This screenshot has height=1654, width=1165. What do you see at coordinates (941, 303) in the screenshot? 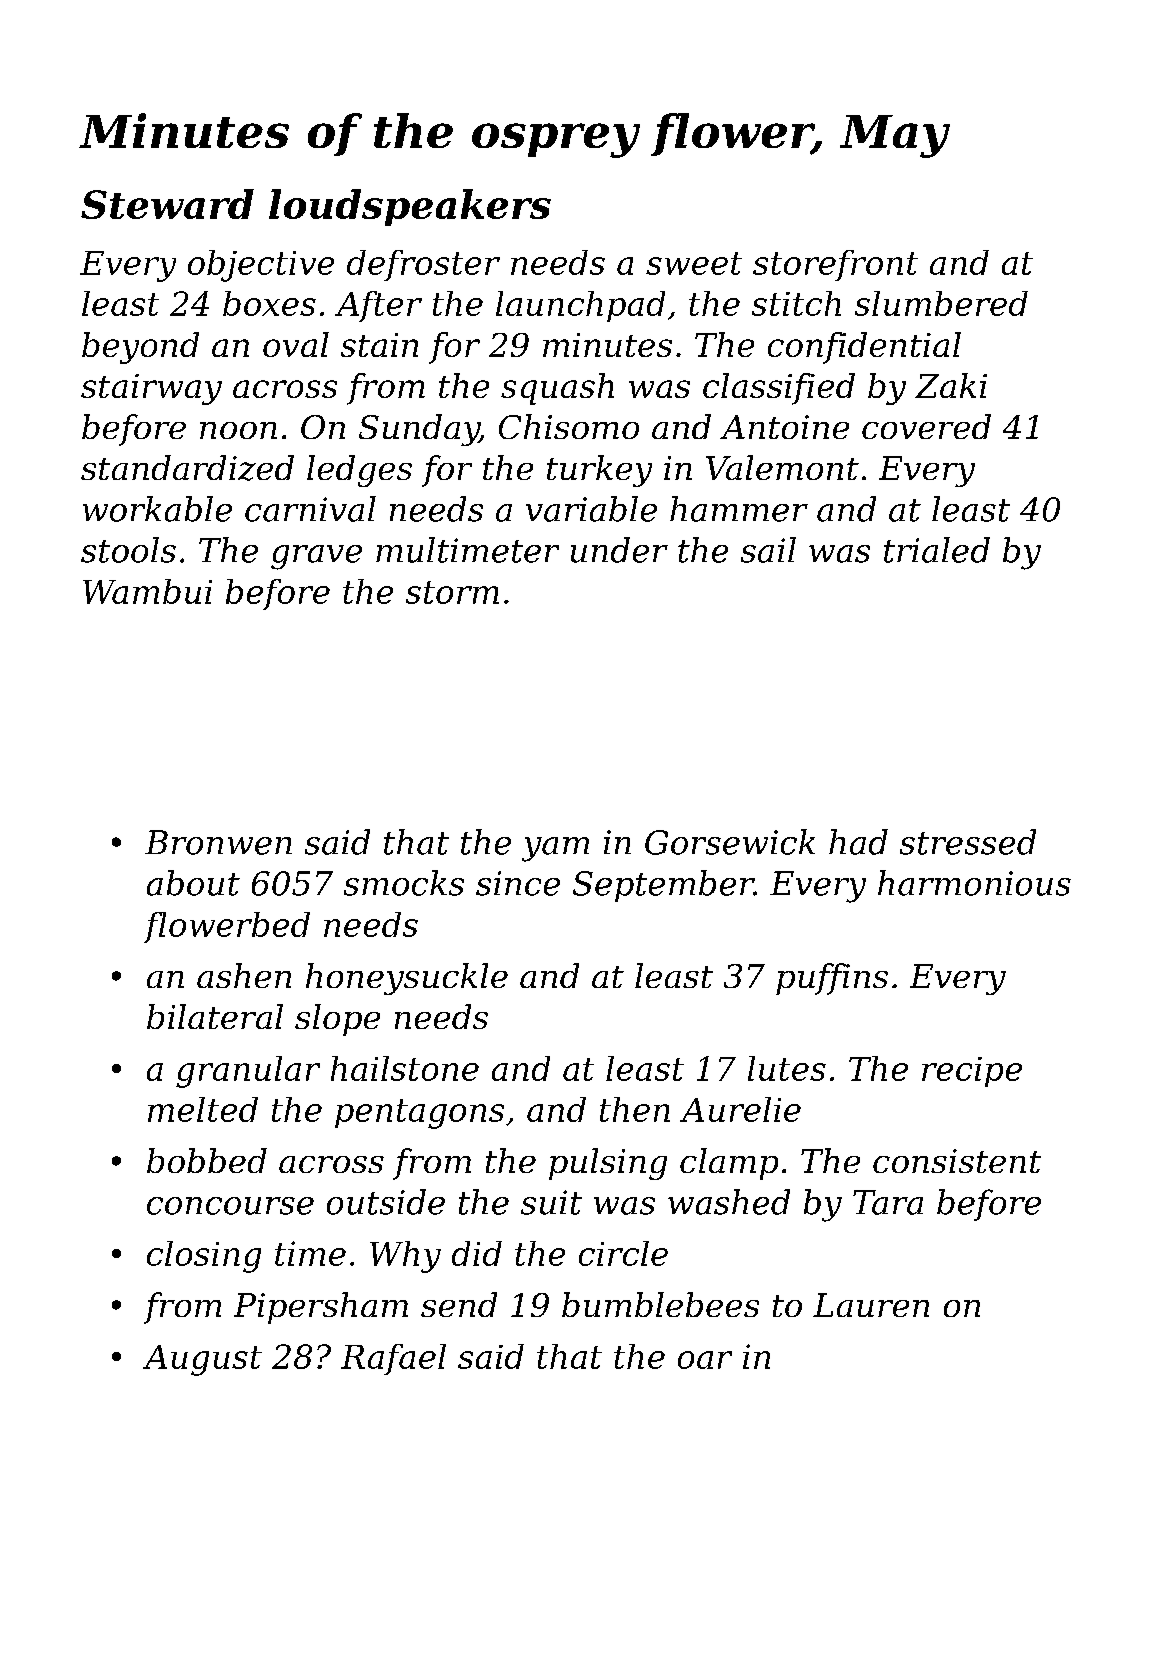
I see `slumbered` at bounding box center [941, 303].
